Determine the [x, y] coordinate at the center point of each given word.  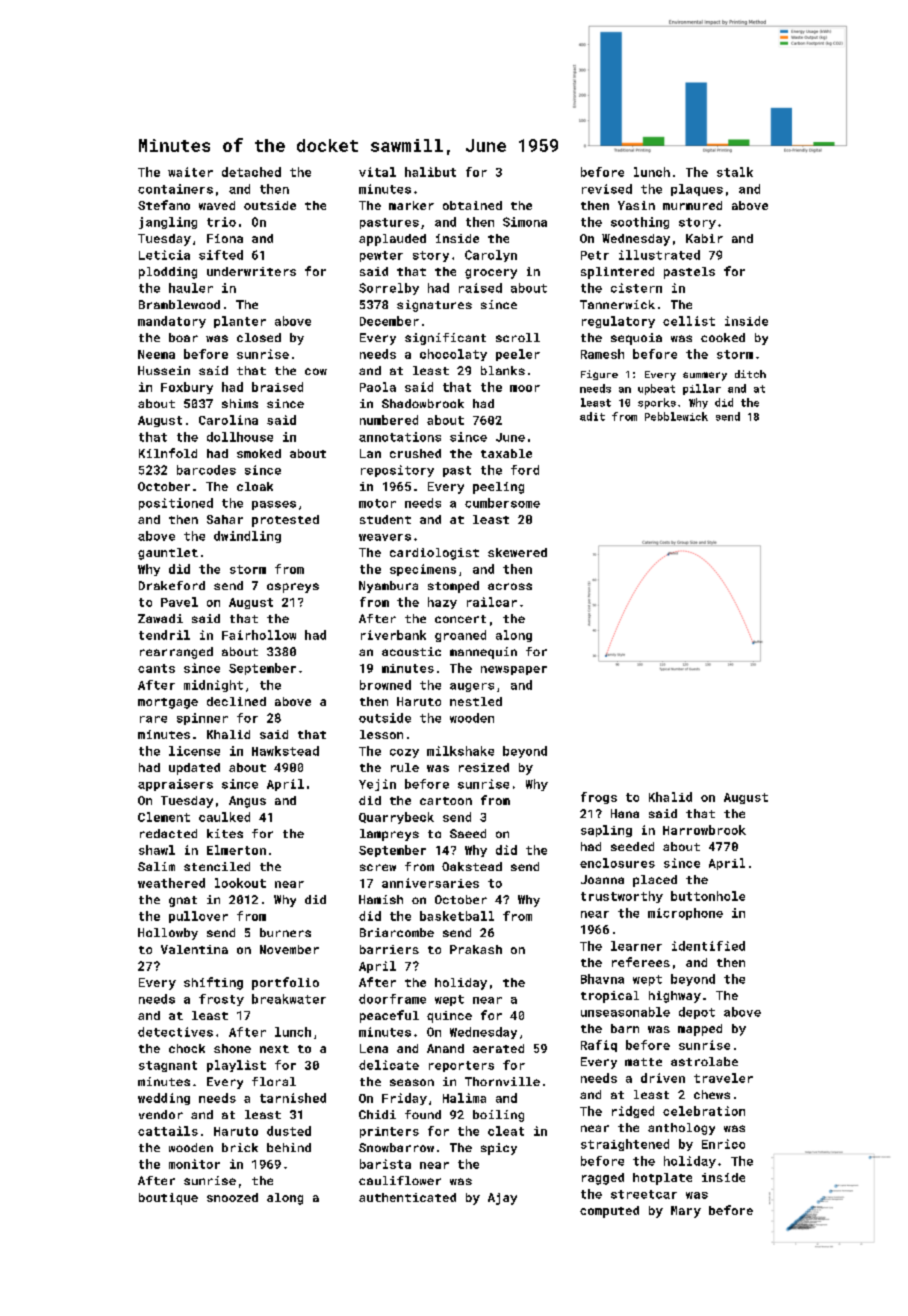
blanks [503, 370]
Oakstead [472, 866]
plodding [168, 273]
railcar [492, 602]
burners [285, 932]
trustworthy [622, 897]
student [385, 519]
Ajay [502, 1199]
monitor [194, 1164]
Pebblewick [676, 416]
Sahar [225, 519]
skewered [517, 552]
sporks [657, 403]
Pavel [179, 602]
